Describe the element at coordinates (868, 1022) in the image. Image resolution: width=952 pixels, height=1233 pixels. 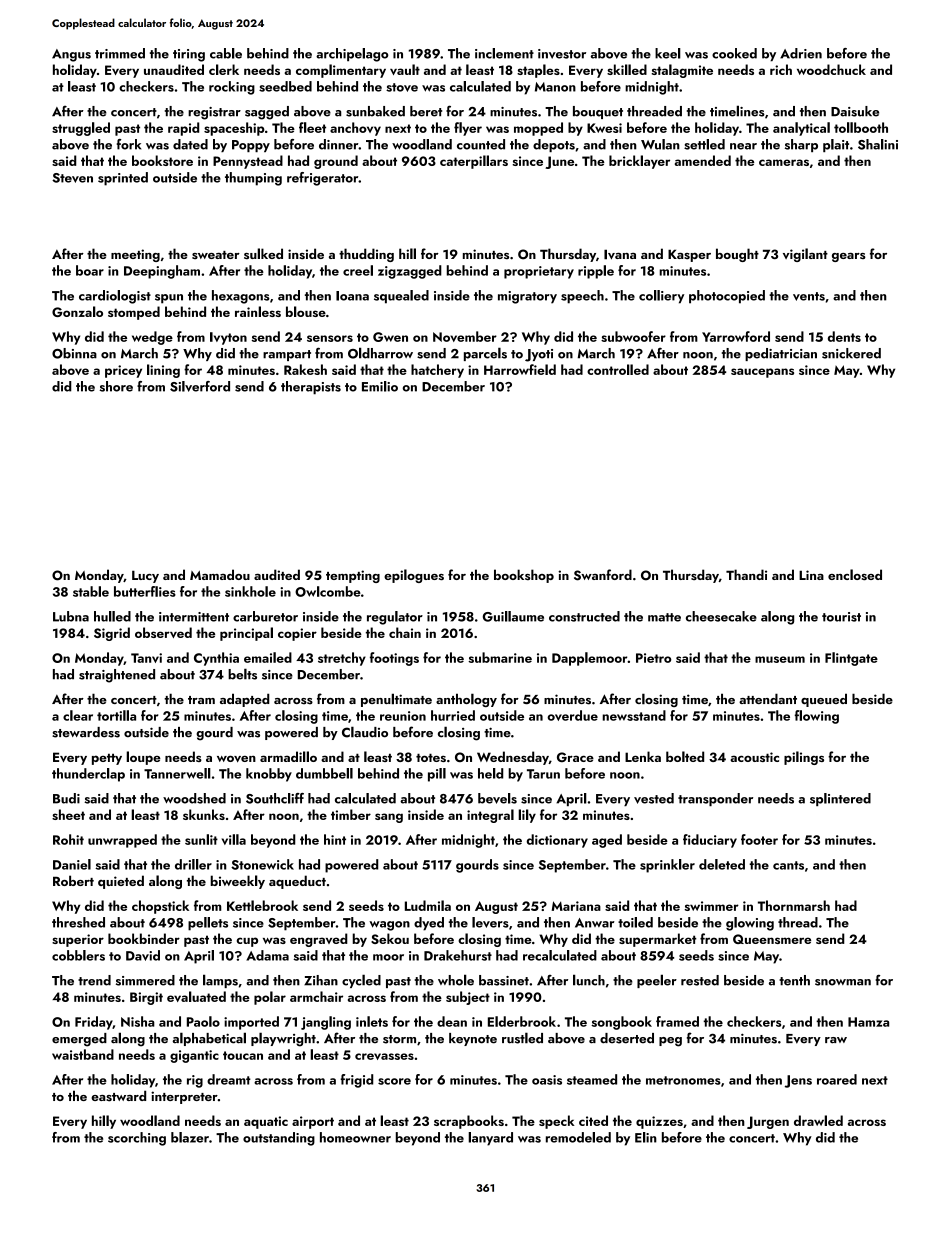
I see `Hamza` at that location.
